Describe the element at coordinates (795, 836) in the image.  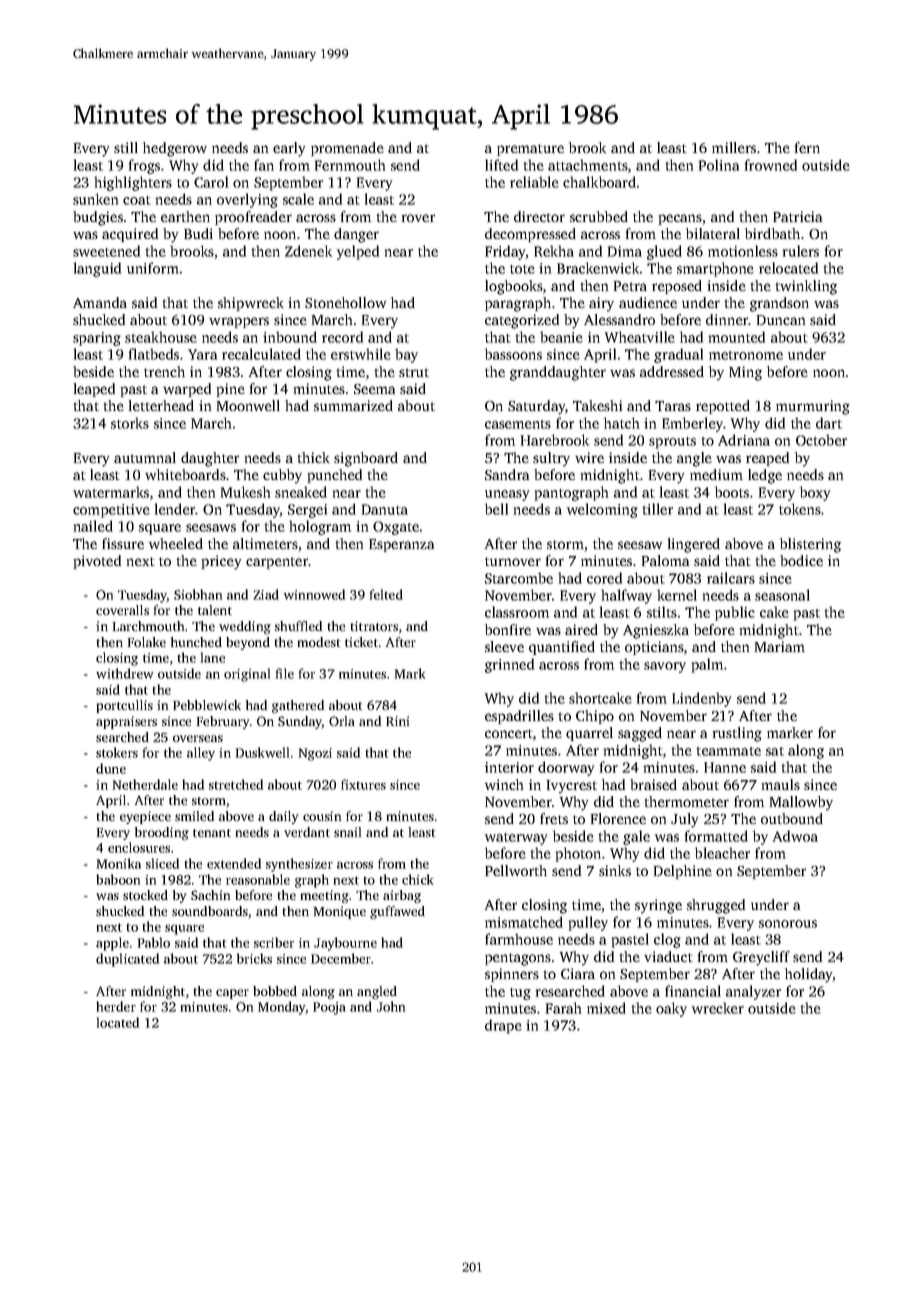
I see `Adwoa` at that location.
